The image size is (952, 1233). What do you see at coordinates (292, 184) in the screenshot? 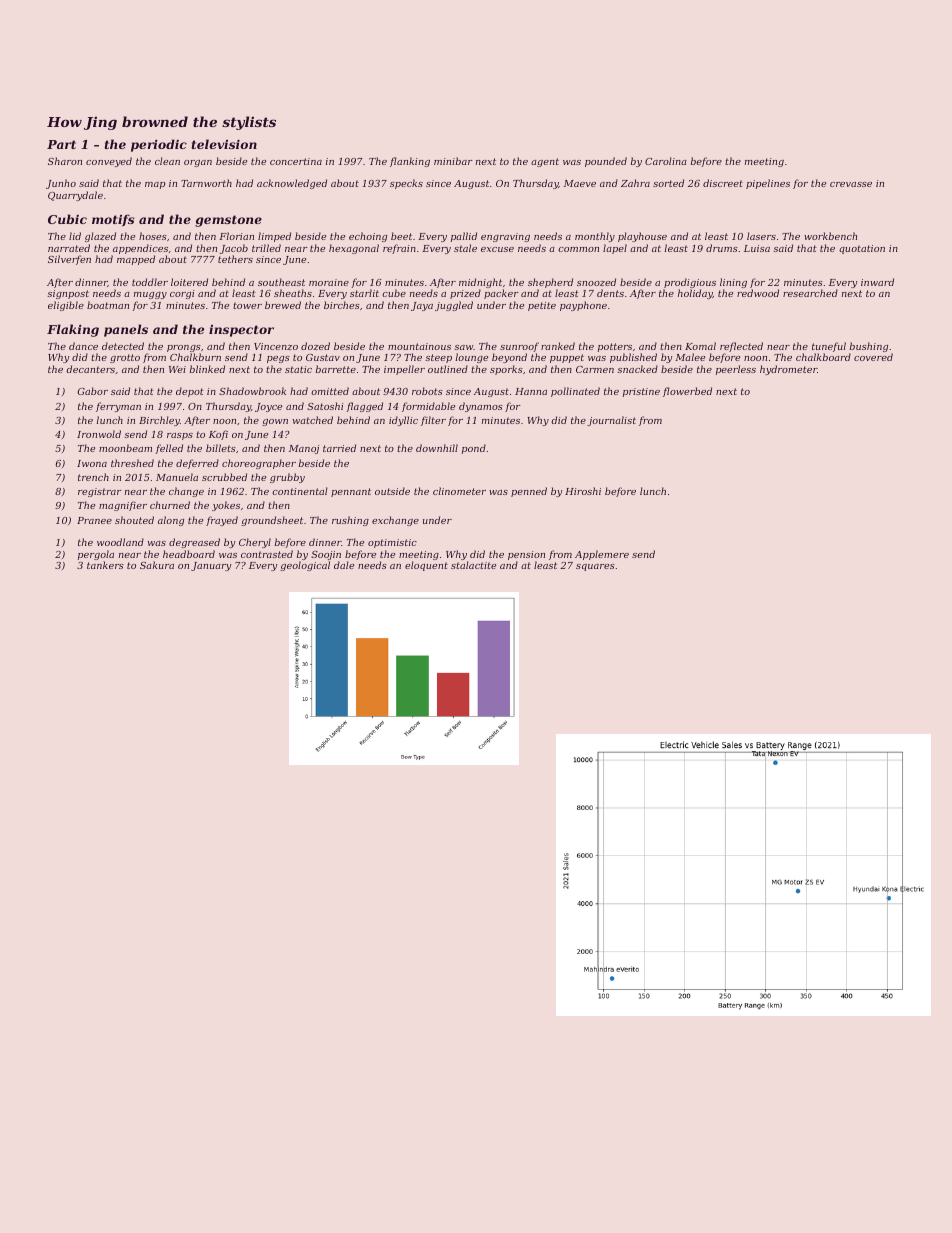
I see `acknowledged` at bounding box center [292, 184].
